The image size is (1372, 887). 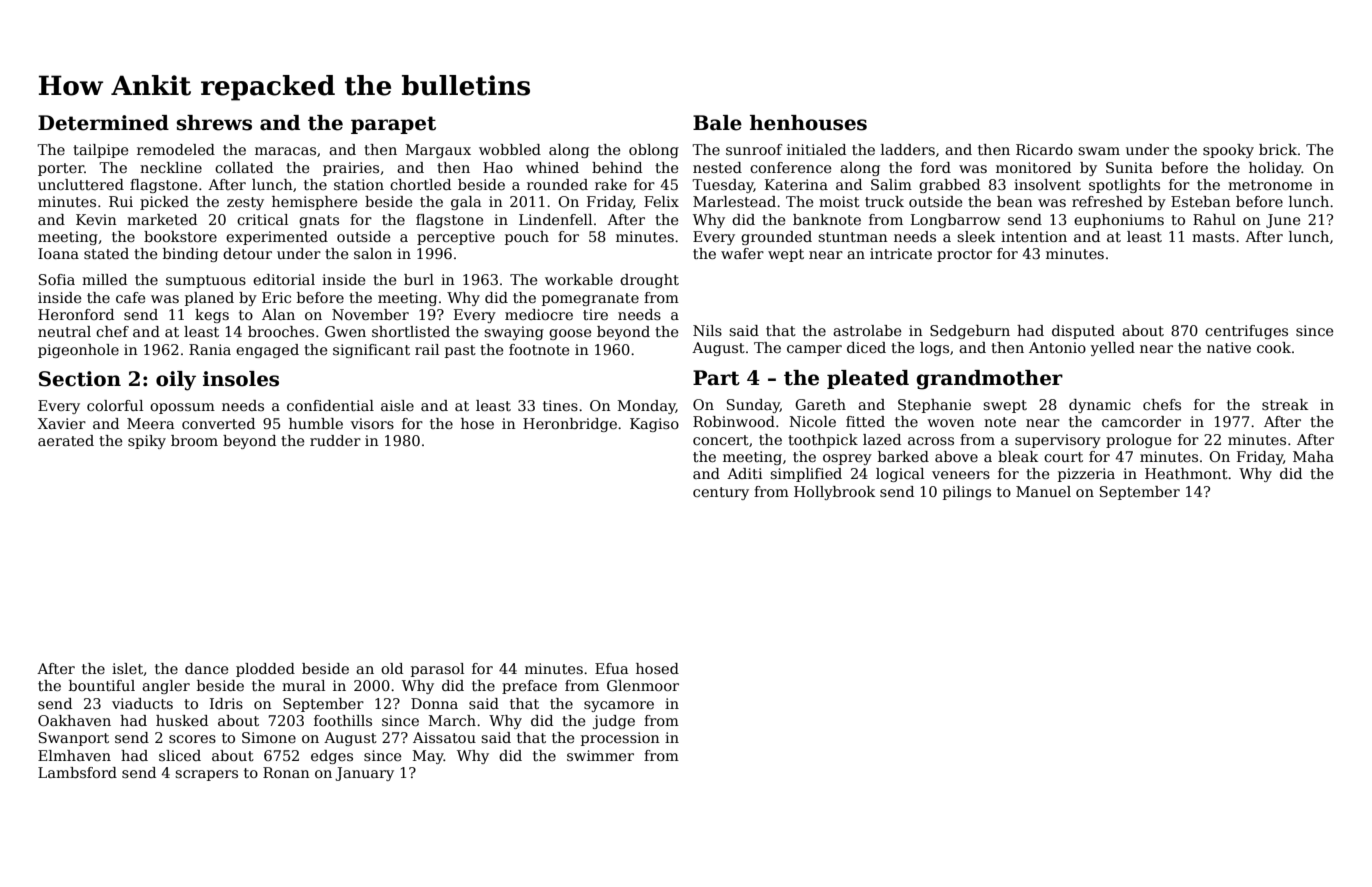 I want to click on Rui, so click(x=121, y=201).
